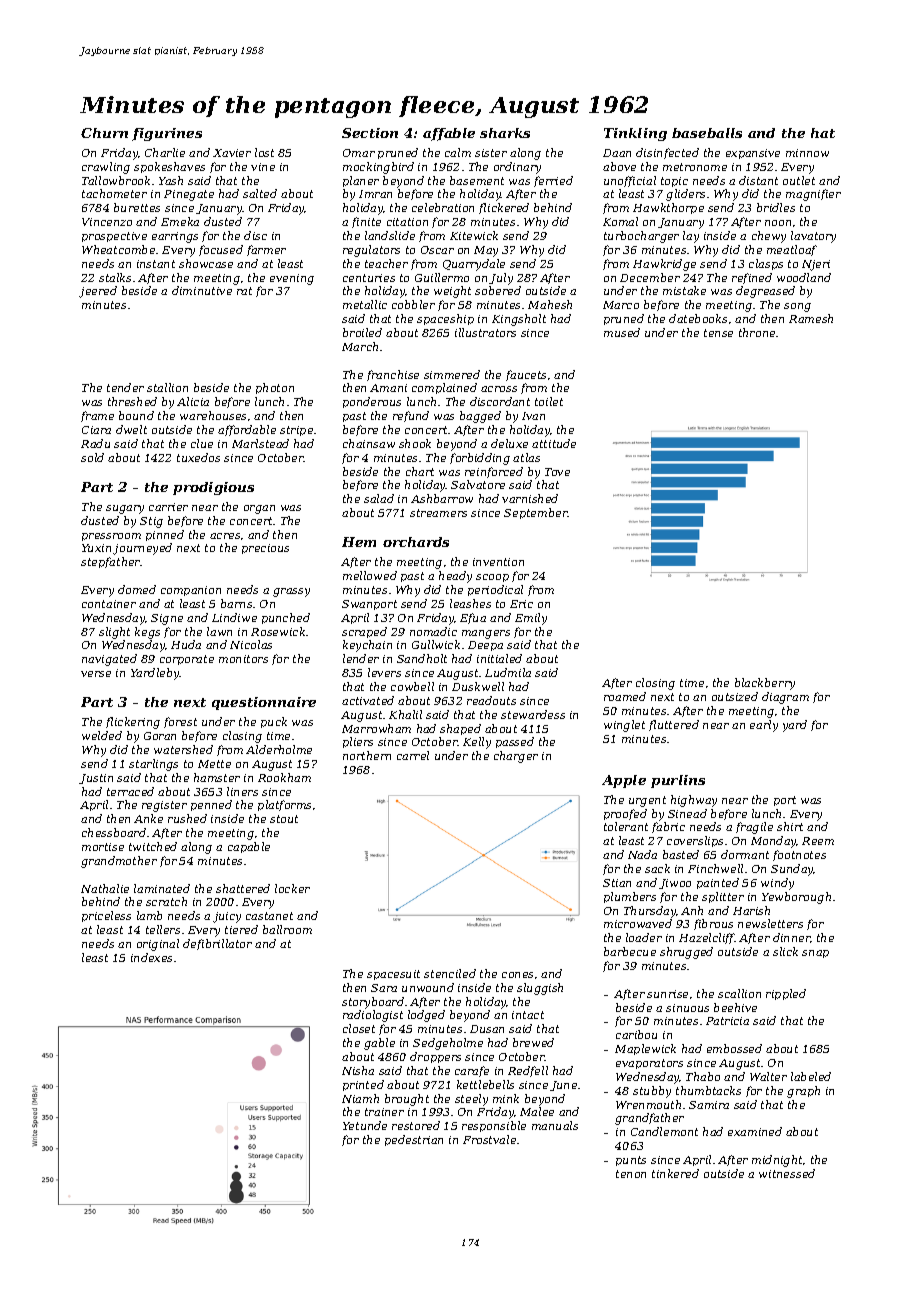  Describe the element at coordinates (787, 1173) in the page. I see `witnessed` at that location.
